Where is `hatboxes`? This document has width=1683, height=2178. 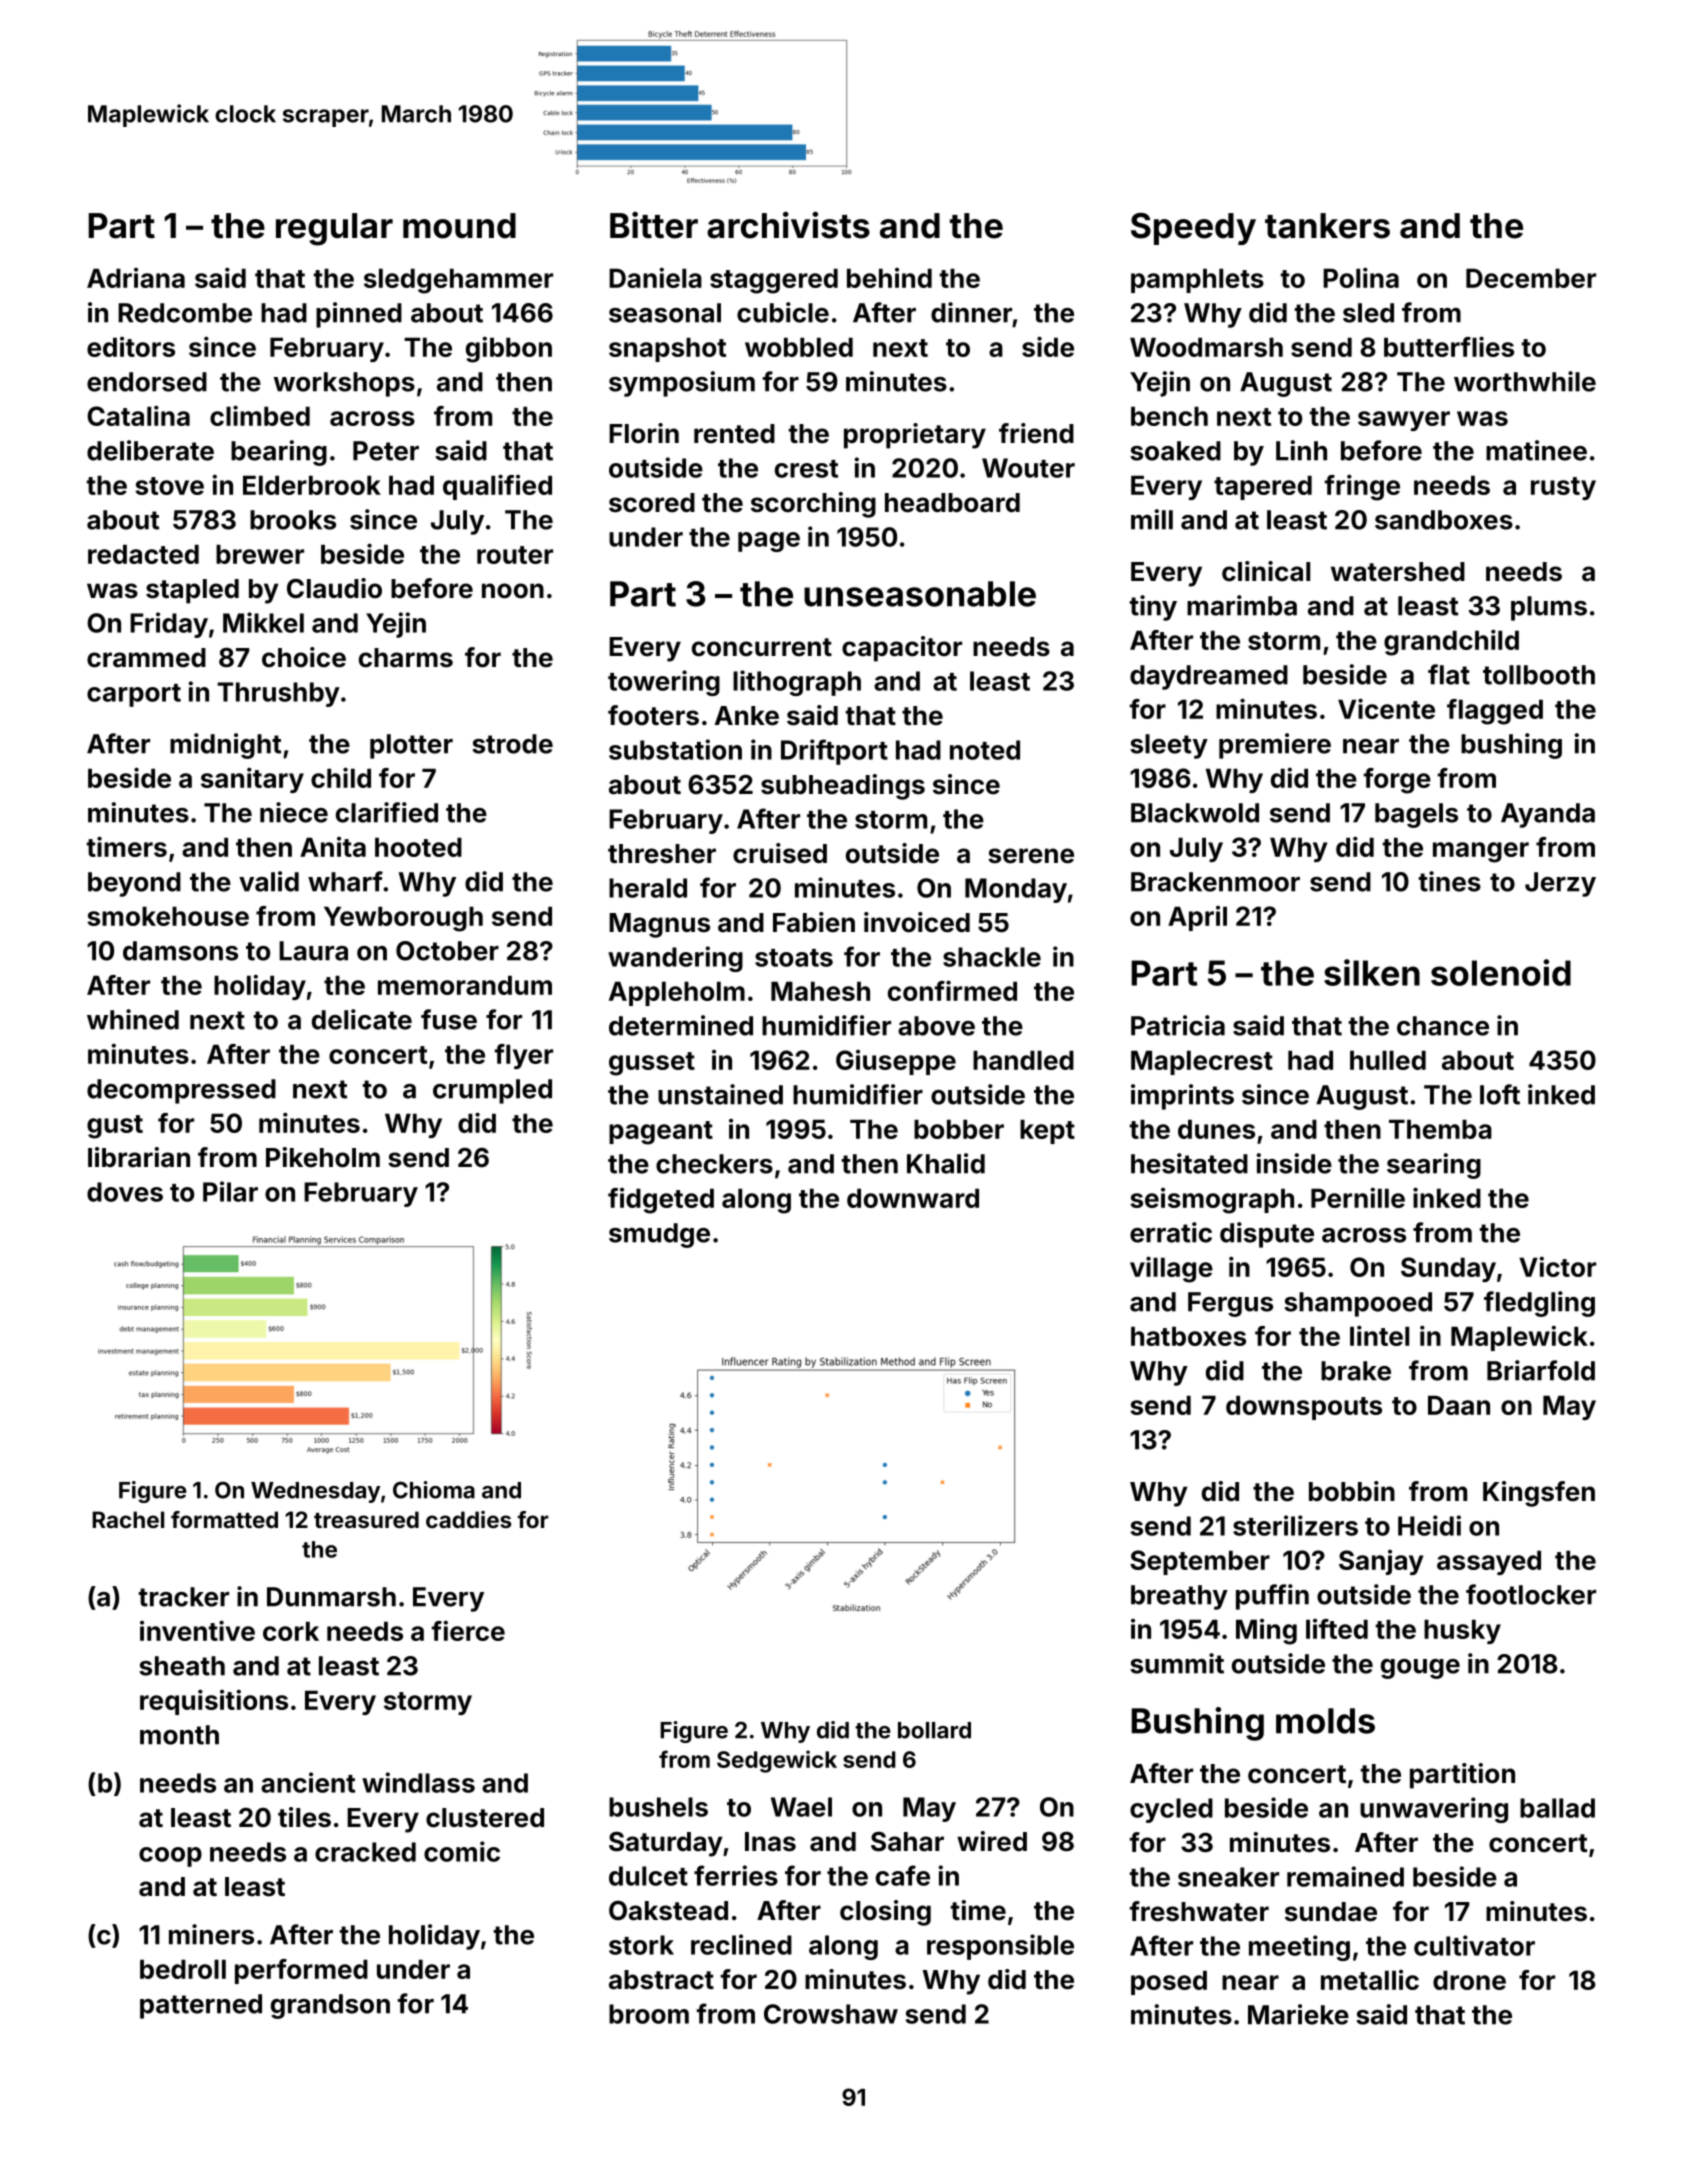 hatboxes is located at coordinates (1188, 1336).
